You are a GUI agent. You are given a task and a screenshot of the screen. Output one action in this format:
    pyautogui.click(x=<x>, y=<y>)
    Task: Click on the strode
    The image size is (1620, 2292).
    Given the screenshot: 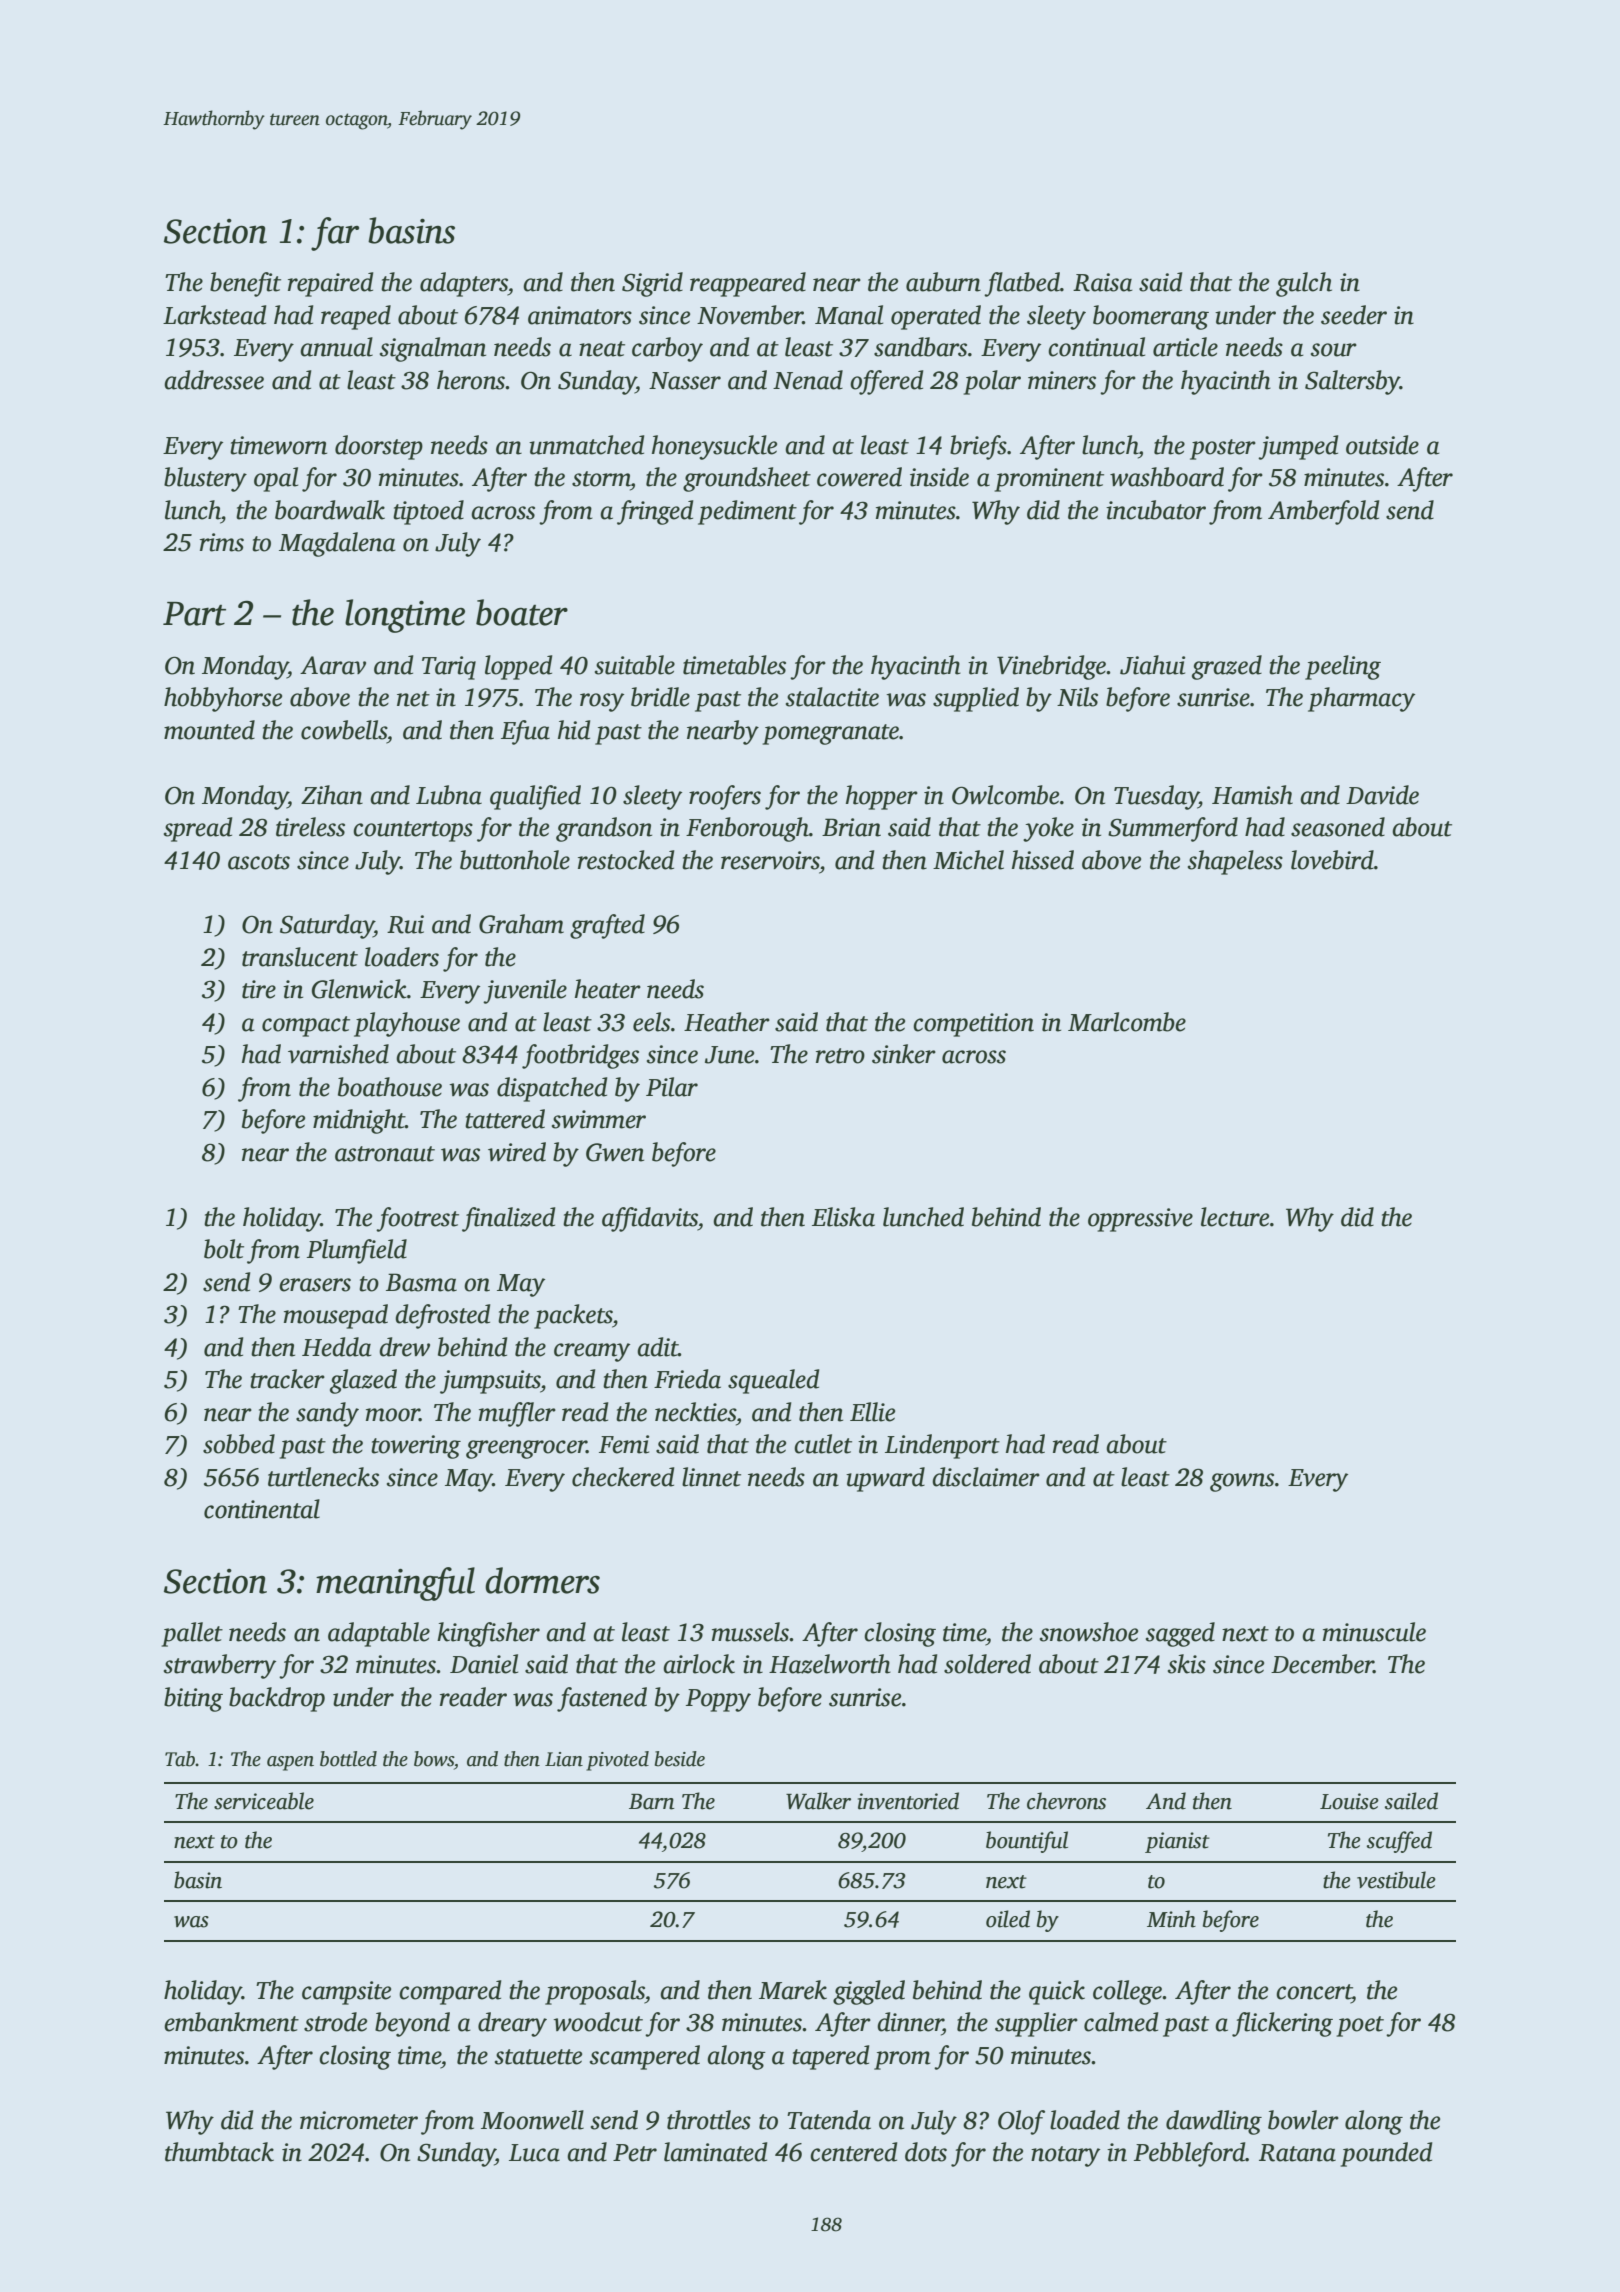 What is the action you would take?
    pyautogui.click(x=335, y=2022)
